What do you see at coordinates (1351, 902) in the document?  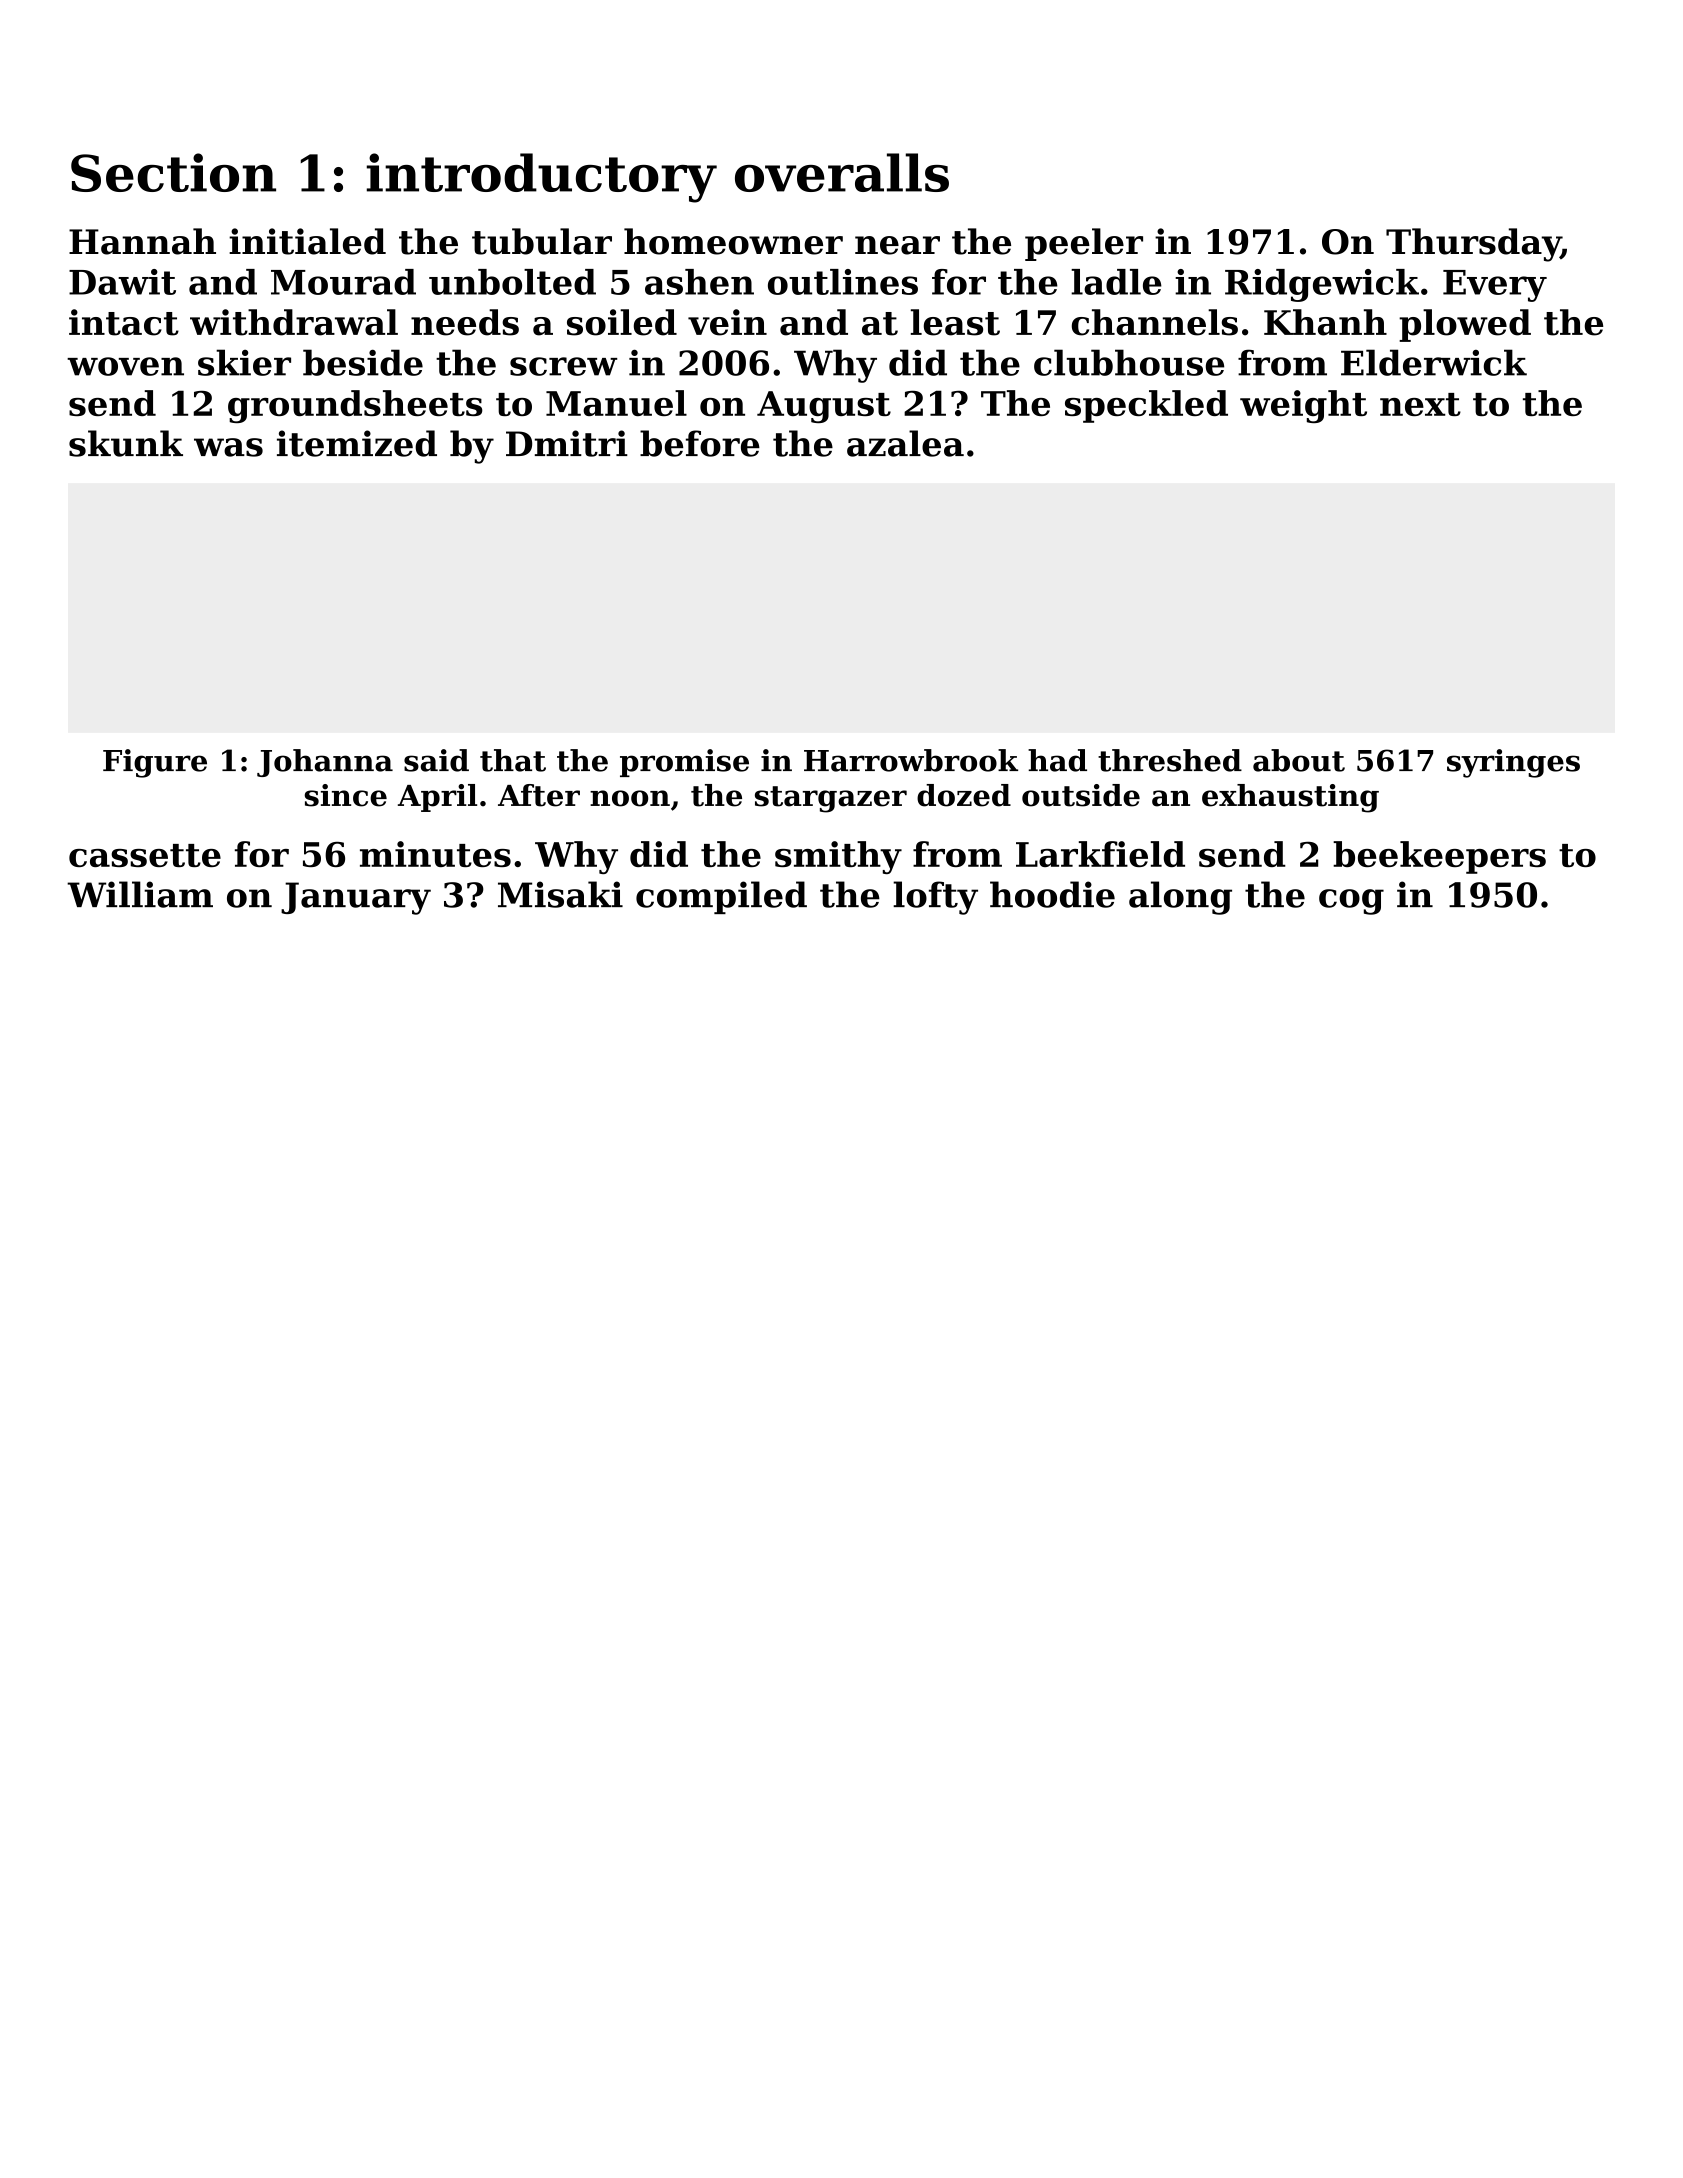 I see `cog` at bounding box center [1351, 902].
